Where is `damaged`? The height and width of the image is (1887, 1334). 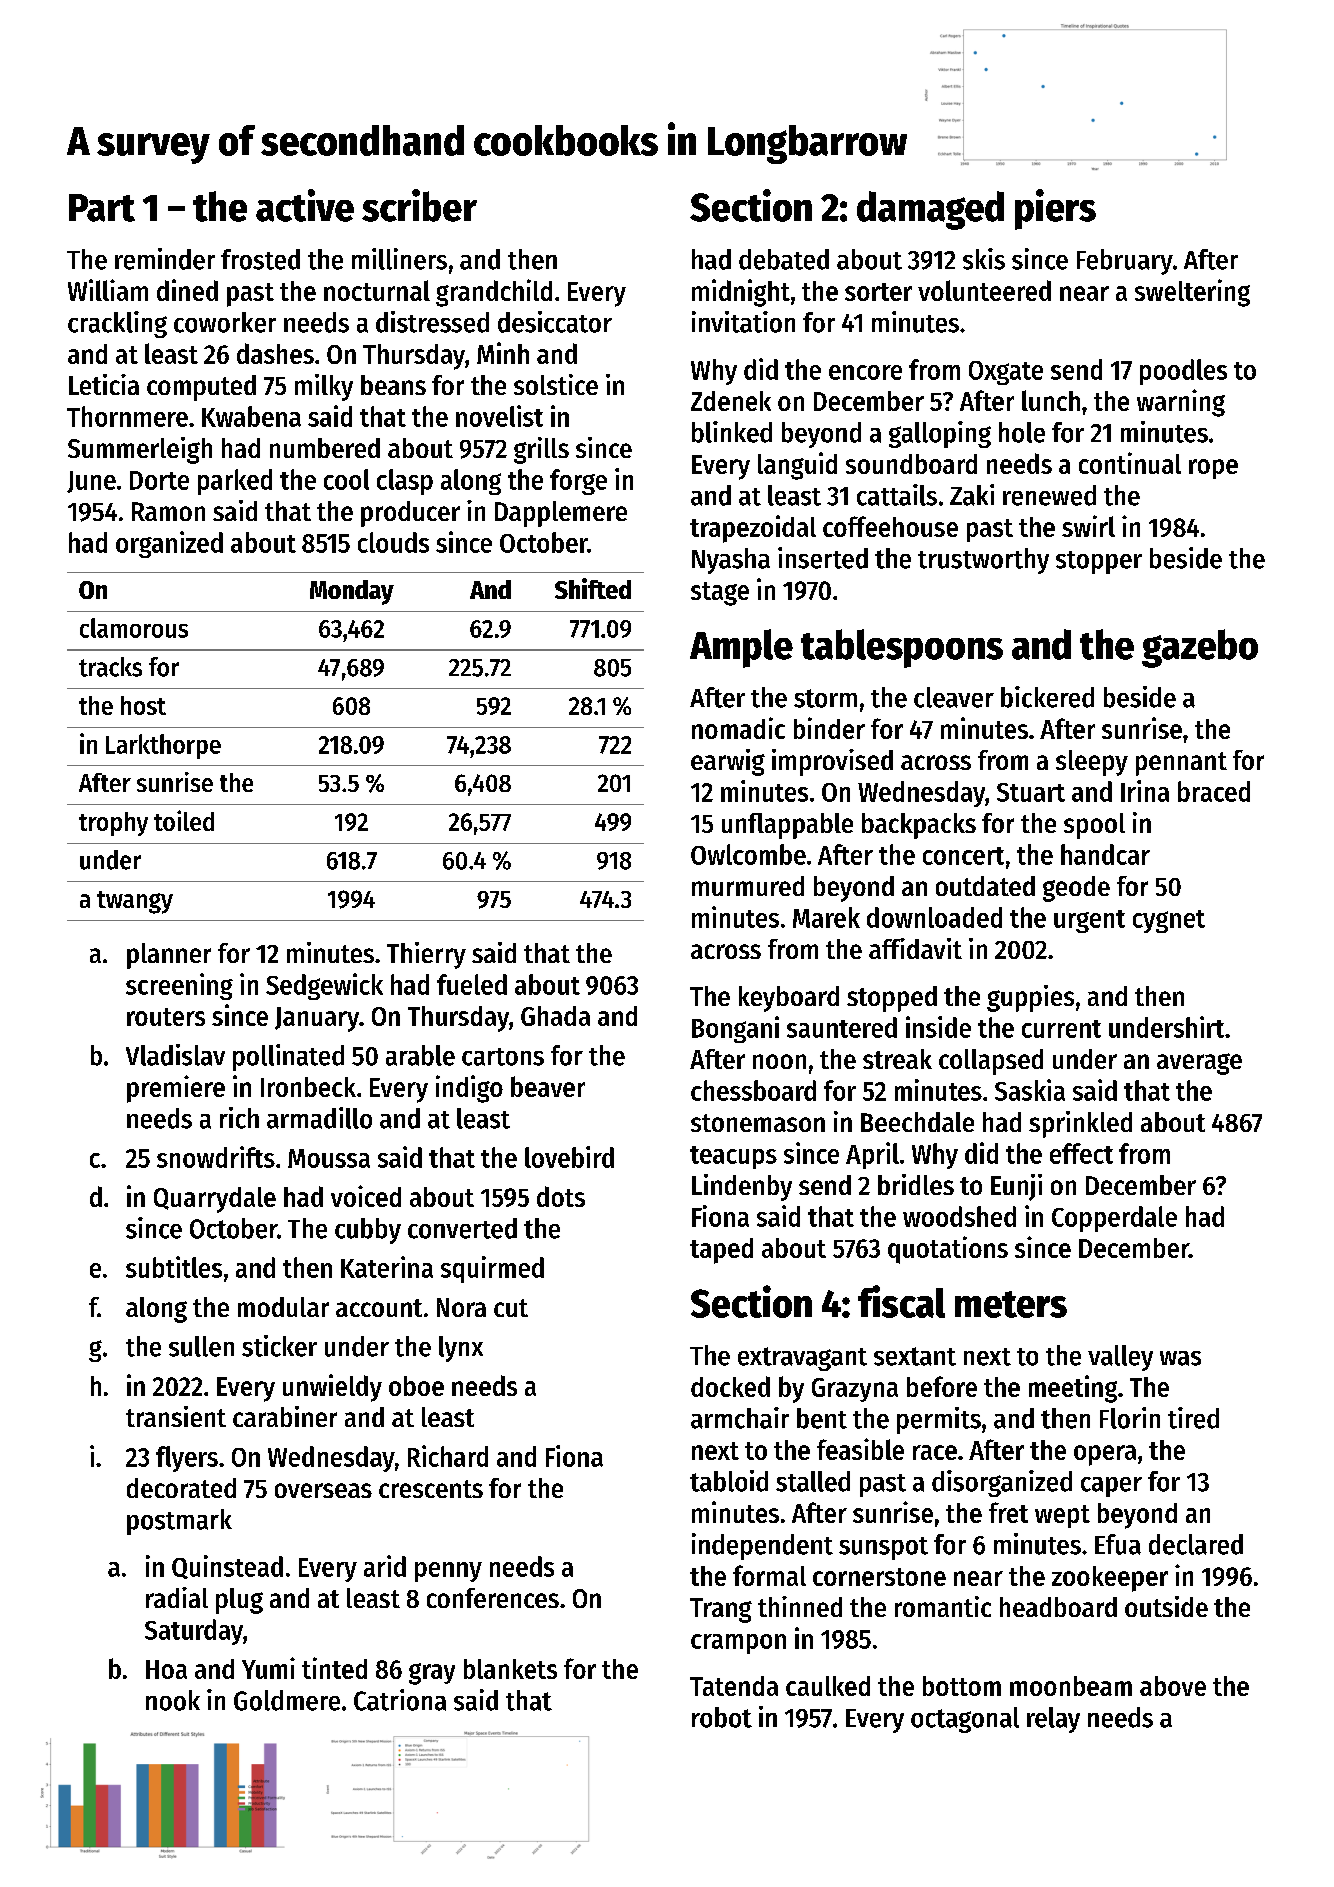 damaged is located at coordinates (930, 210).
